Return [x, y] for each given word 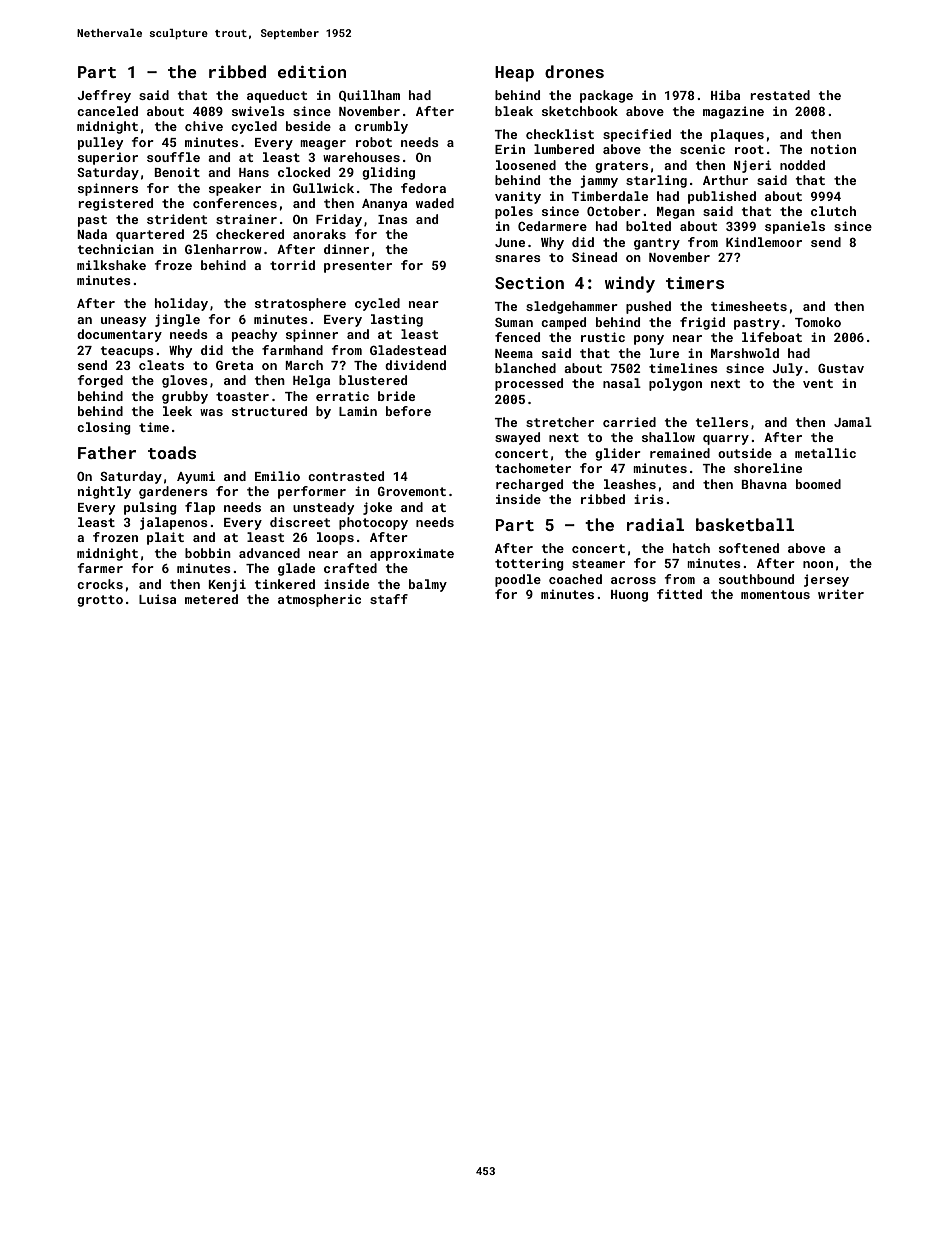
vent [818, 383]
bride [396, 396]
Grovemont [412, 491]
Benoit [177, 172]
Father [107, 452]
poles [514, 212]
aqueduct [277, 96]
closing [104, 428]
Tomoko [818, 322]
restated [780, 95]
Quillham [369, 96]
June [510, 242]
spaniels [795, 227]
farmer [100, 568]
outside [745, 453]
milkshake [111, 265]
